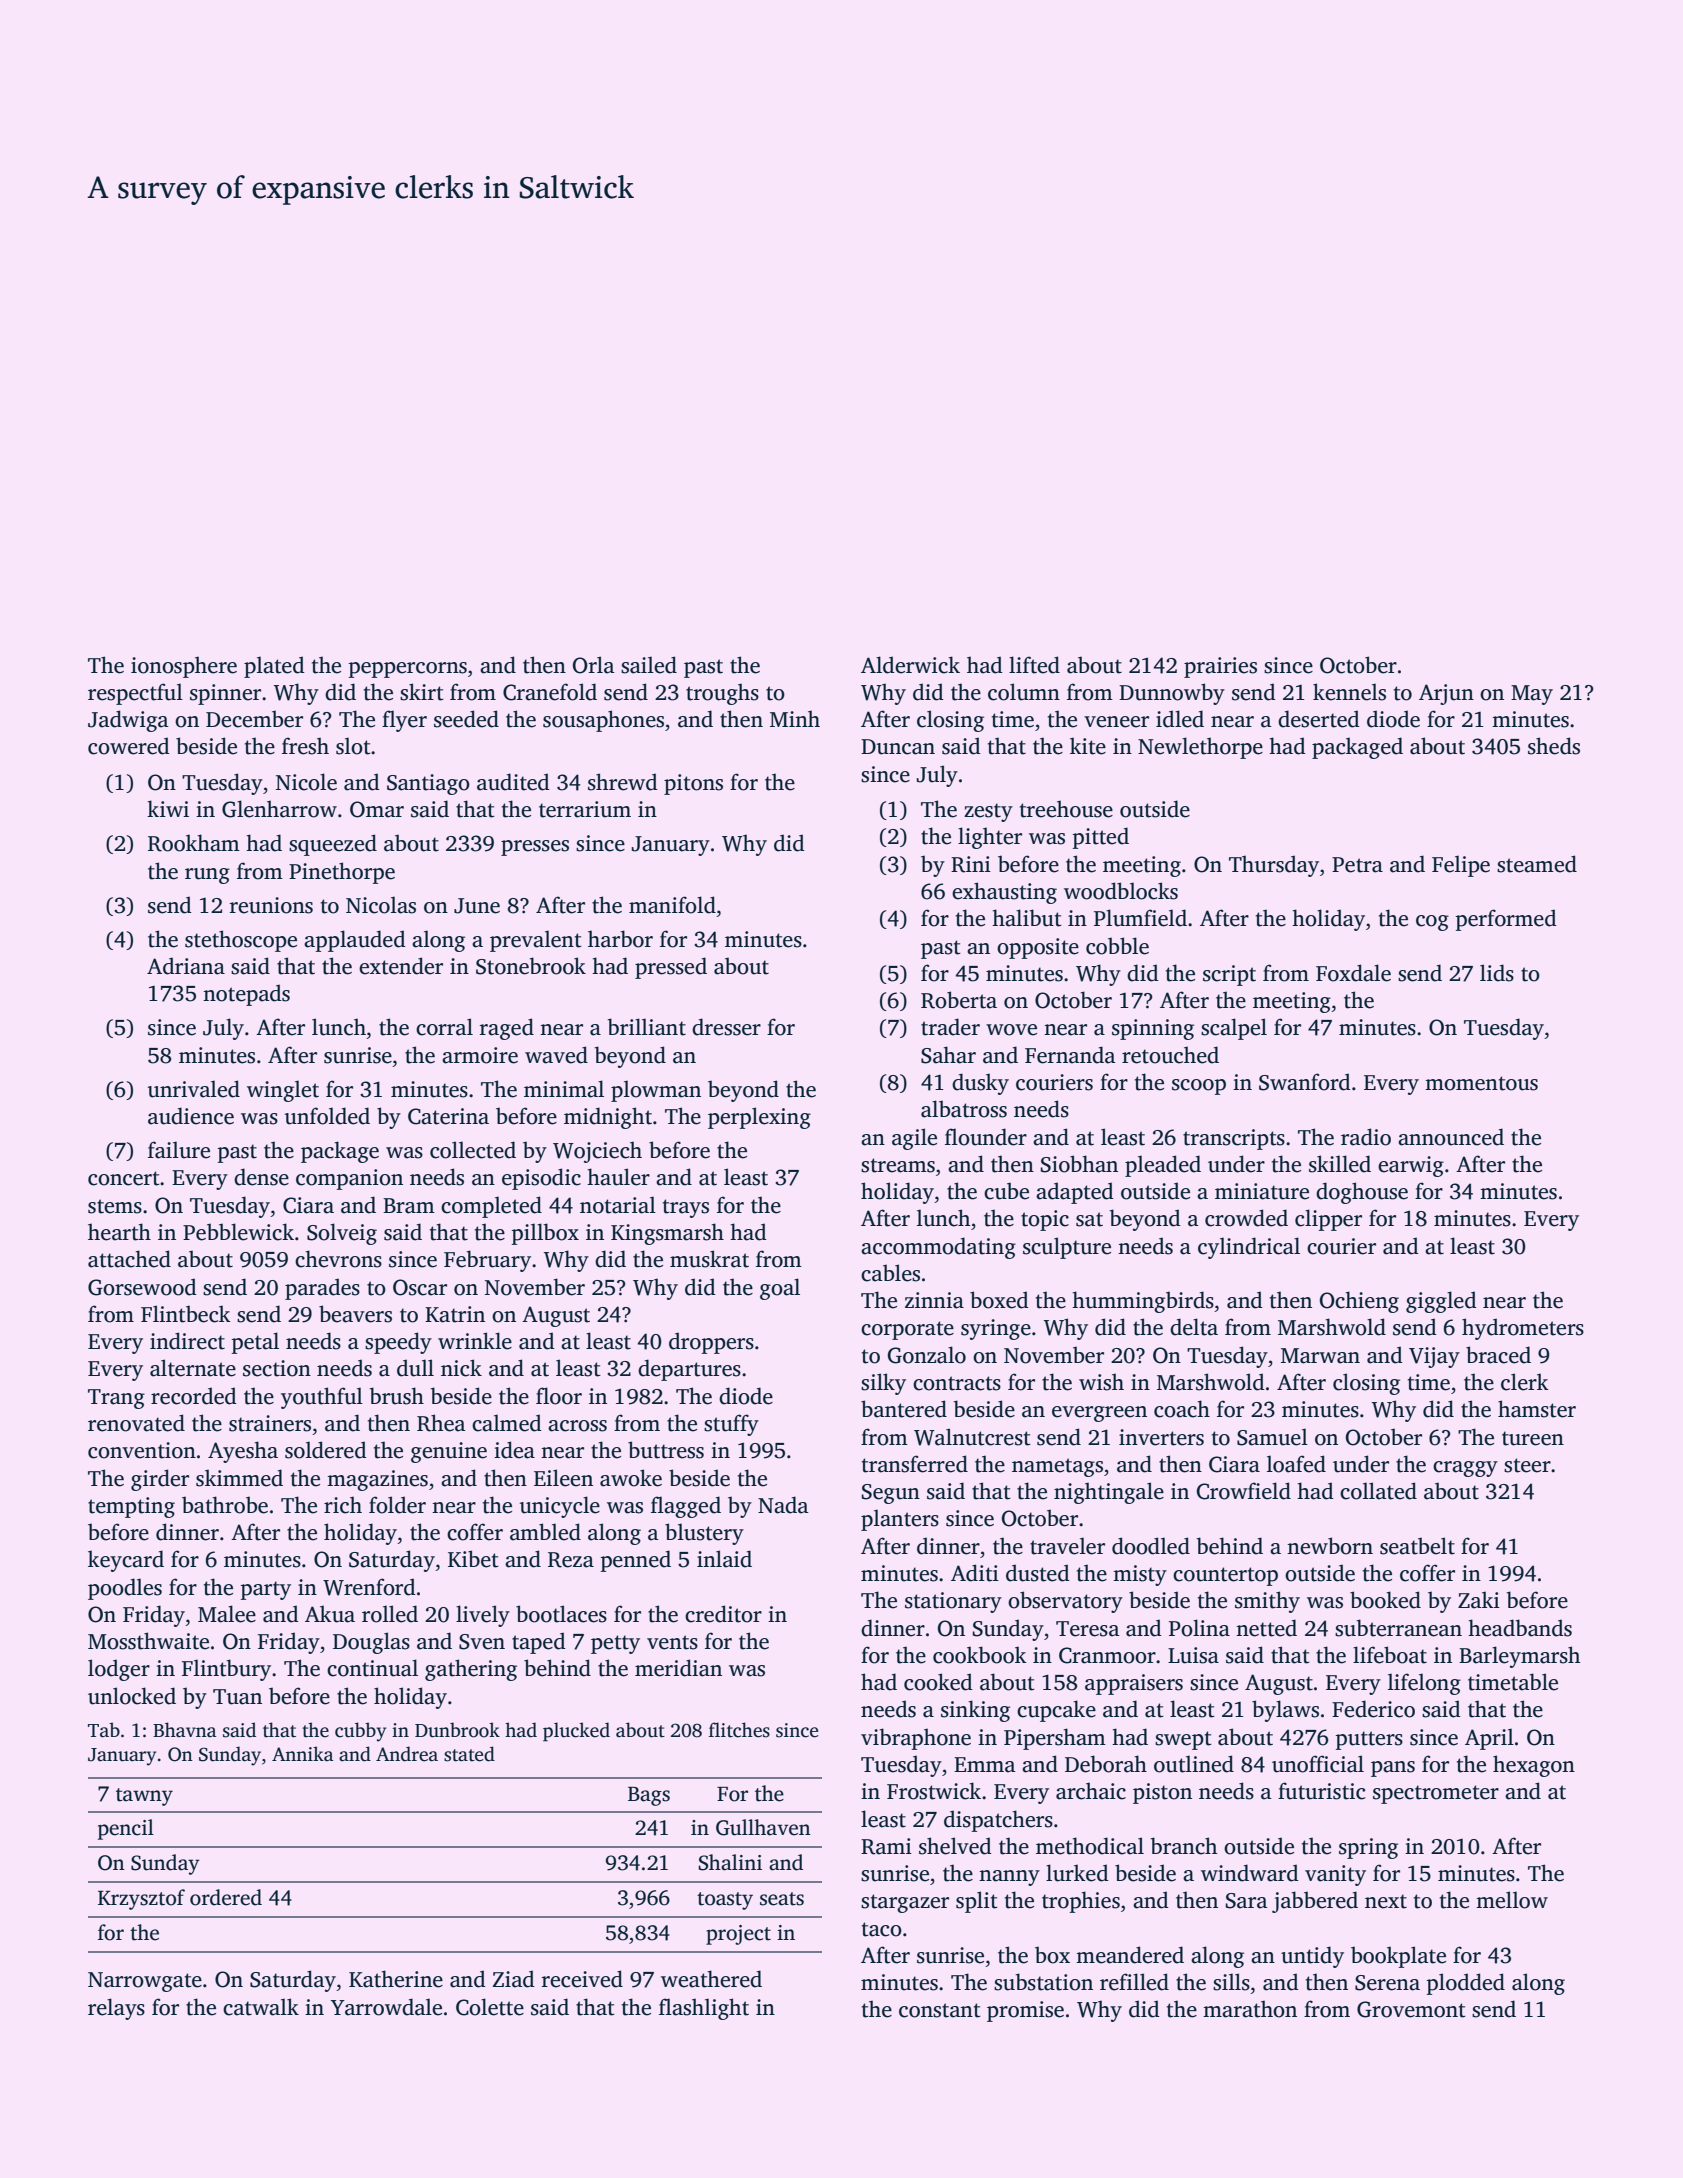 The image size is (1683, 2178). Describe the element at coordinates (649, 665) in the page. I see `sailed` at that location.
